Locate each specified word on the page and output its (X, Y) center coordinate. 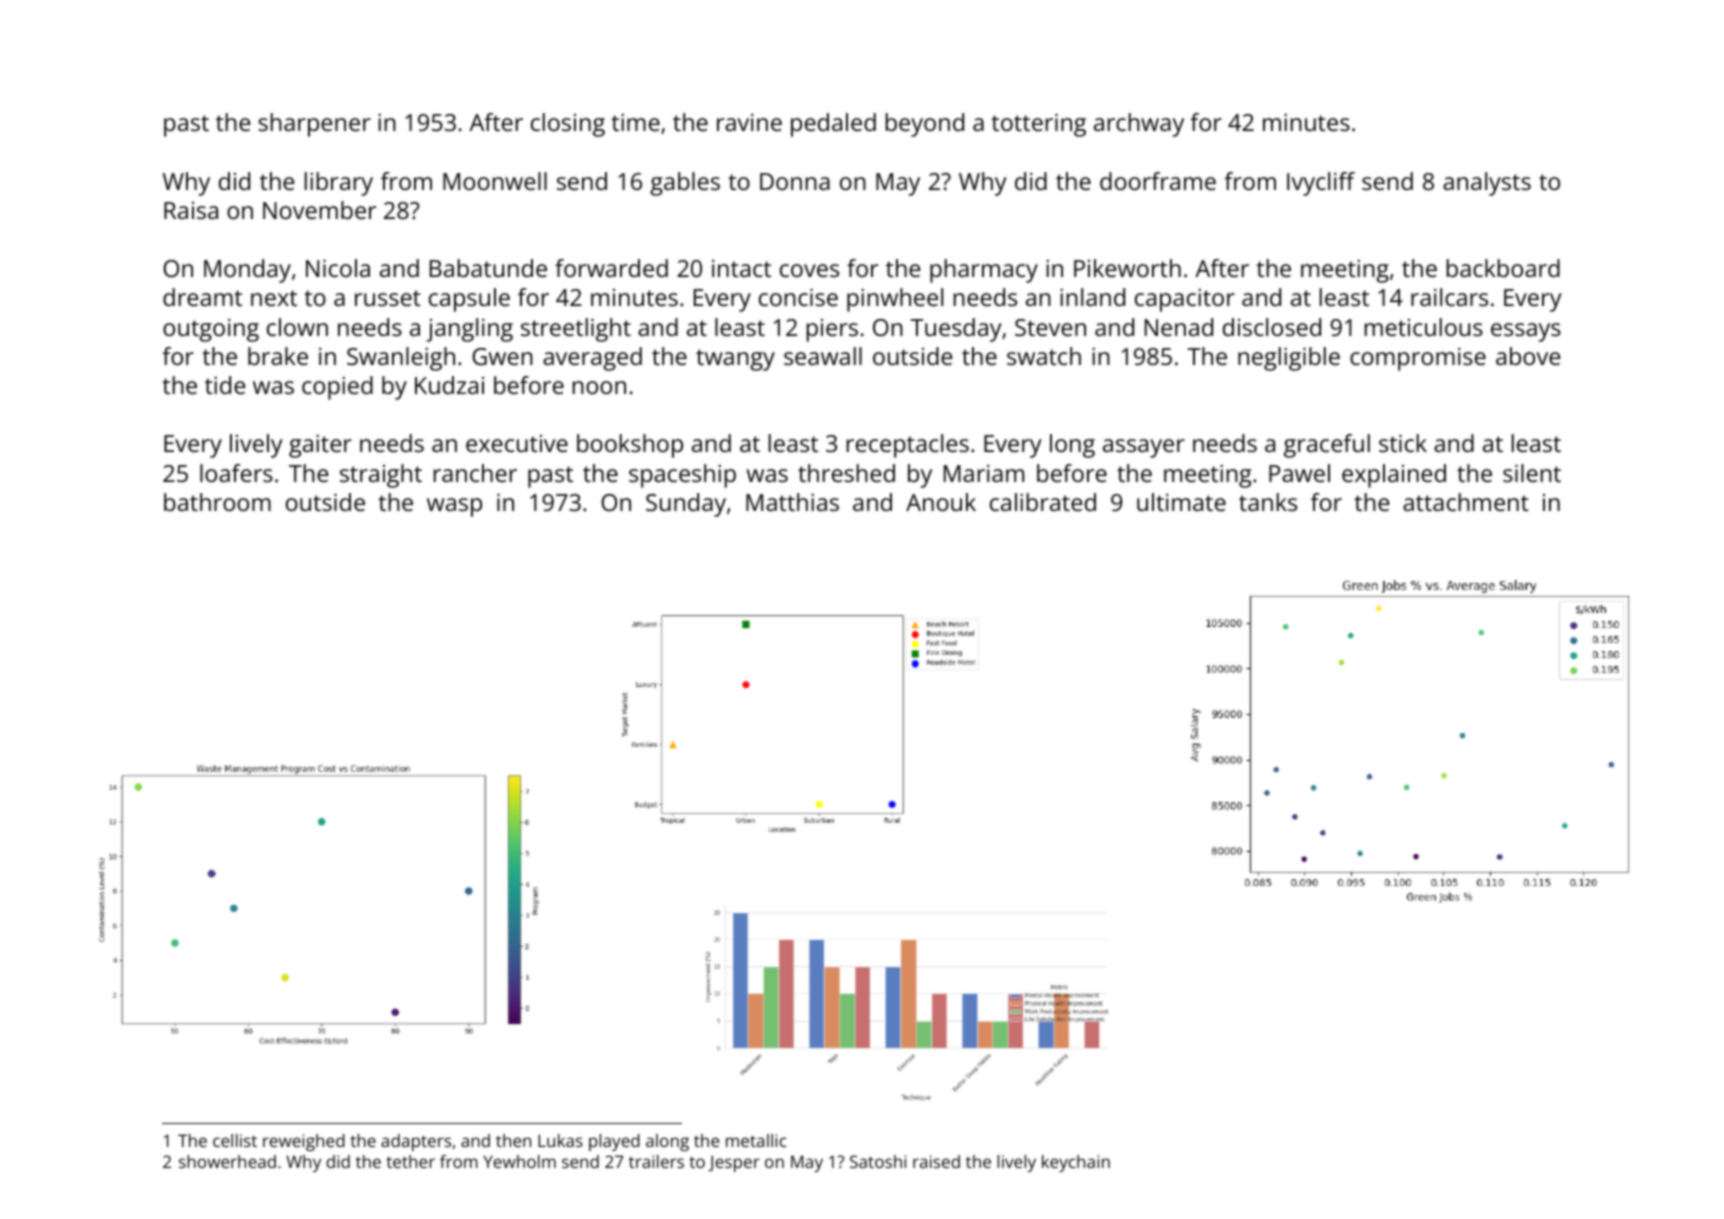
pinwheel (895, 300)
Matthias (792, 502)
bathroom (217, 502)
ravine (749, 122)
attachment (1466, 502)
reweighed (304, 1142)
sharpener (314, 125)
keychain (1076, 1163)
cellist (235, 1140)
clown (297, 327)
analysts (1487, 184)
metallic (756, 1140)
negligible (1289, 359)
